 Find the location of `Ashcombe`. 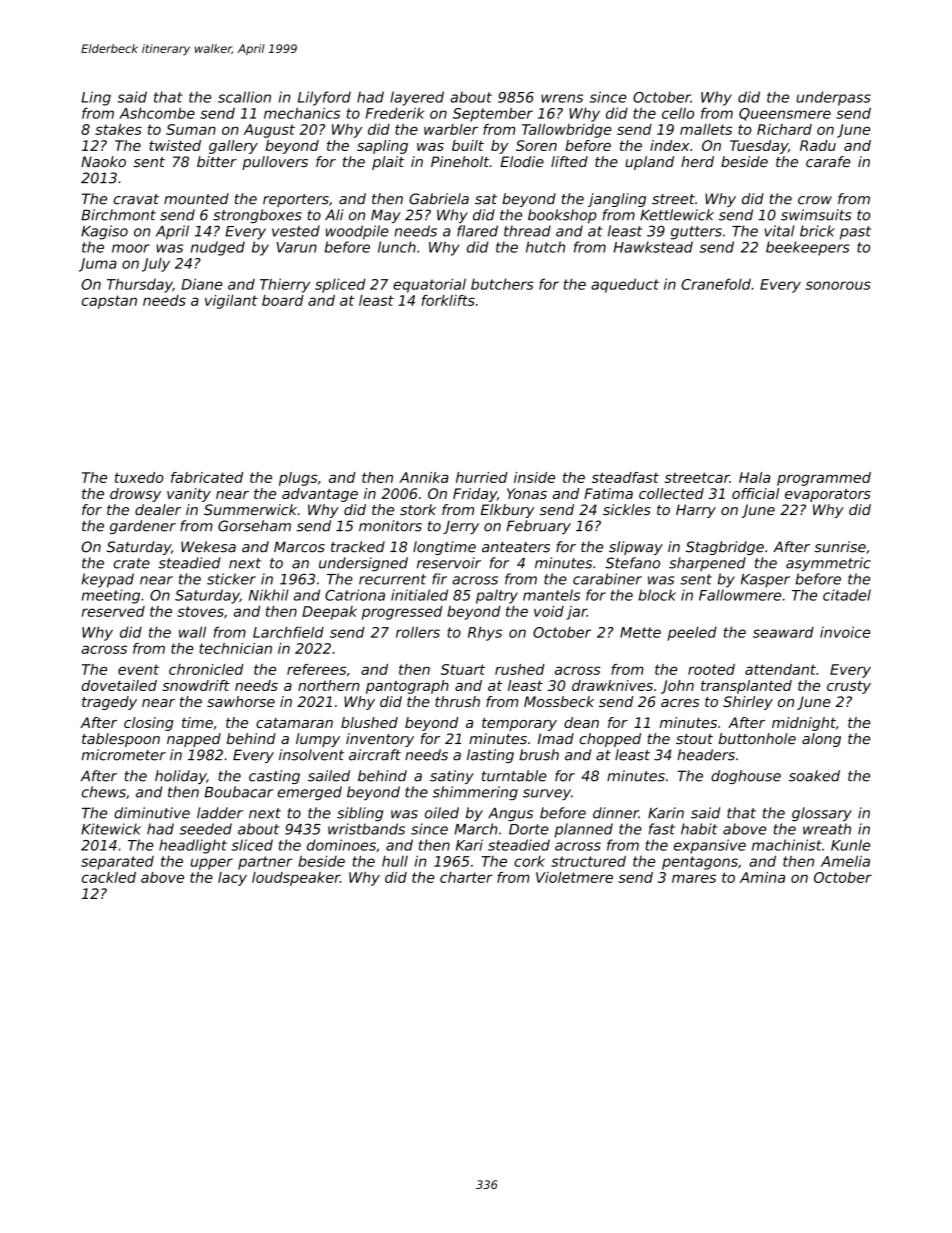

Ashcombe is located at coordinates (157, 113).
